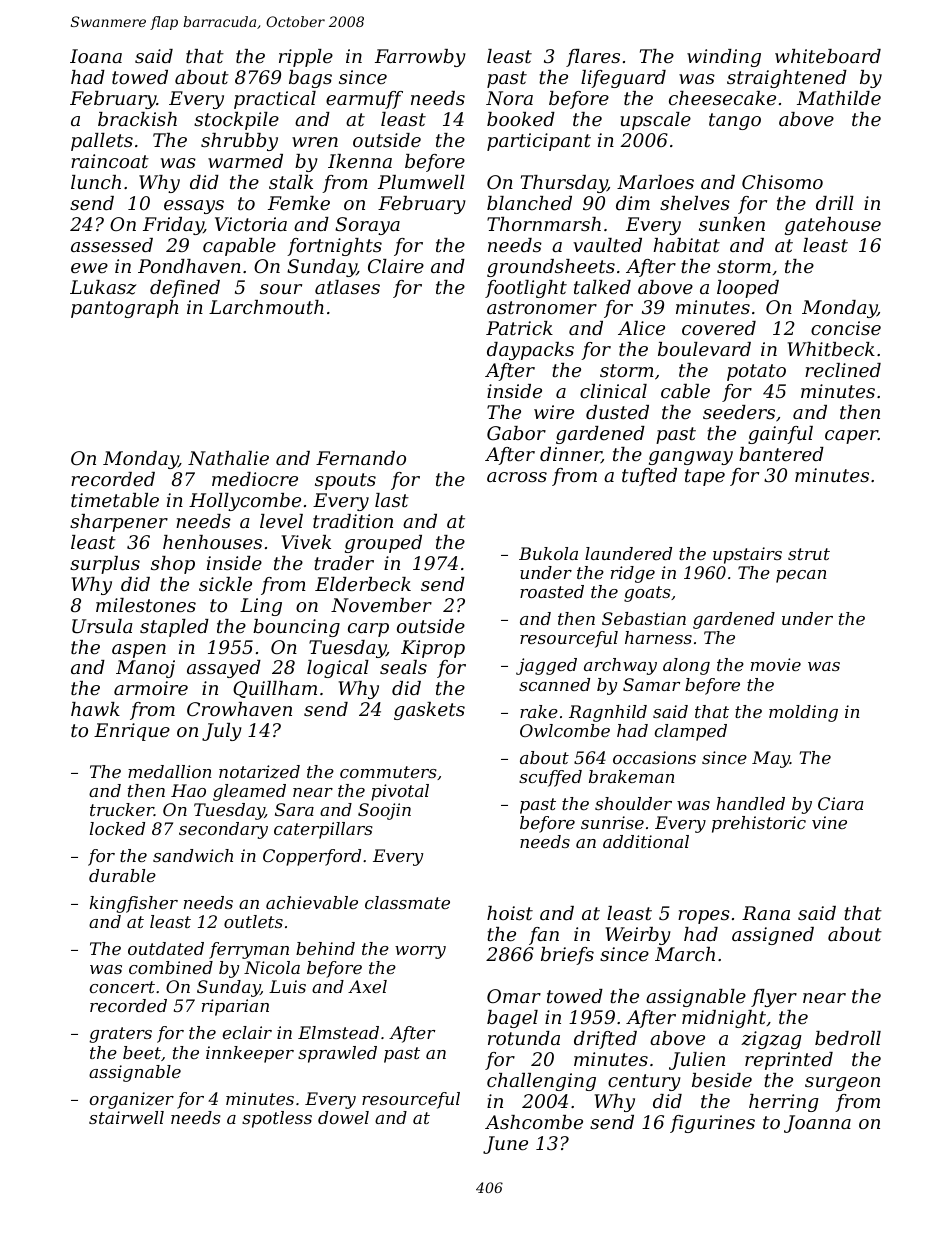  Describe the element at coordinates (748, 289) in the screenshot. I see `looped` at that location.
